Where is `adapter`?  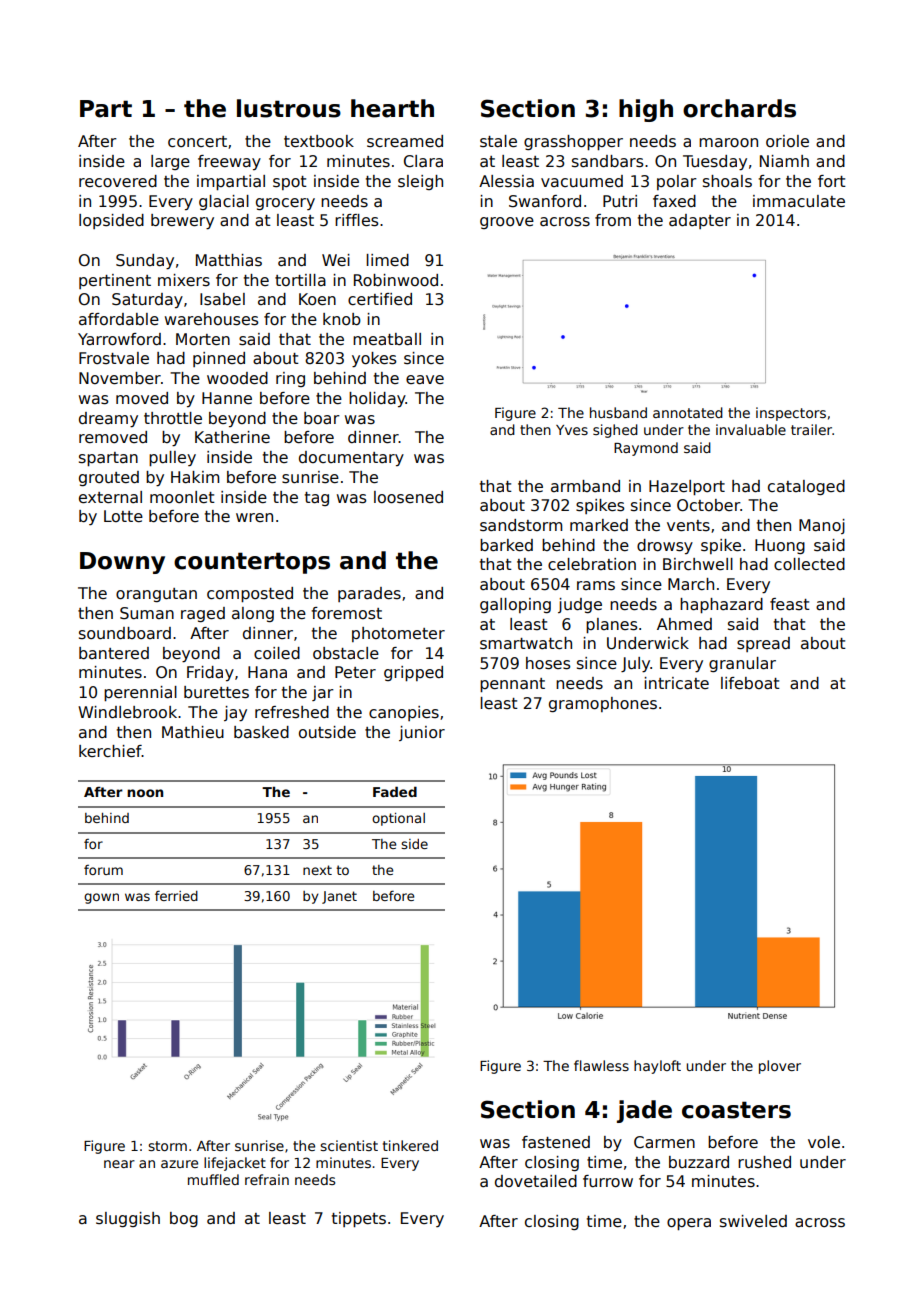 adapter is located at coordinates (700, 221).
